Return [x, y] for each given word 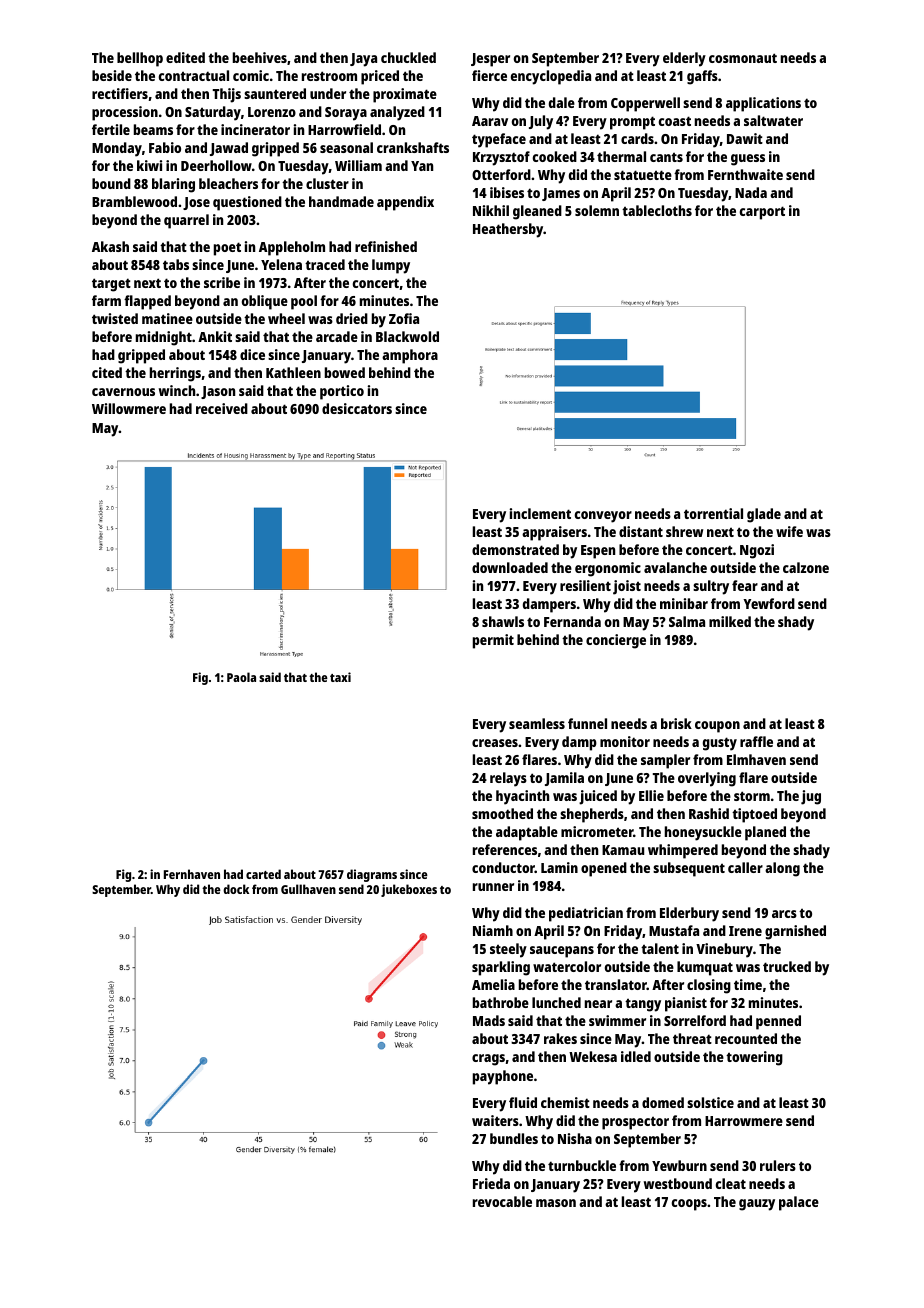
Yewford [769, 603]
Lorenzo [272, 112]
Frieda [491, 1183]
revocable [502, 1201]
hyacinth [522, 797]
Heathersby [508, 230]
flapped [147, 302]
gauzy [757, 1205]
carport [762, 213]
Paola [241, 677]
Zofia [404, 318]
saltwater [773, 120]
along [782, 869]
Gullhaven [308, 889]
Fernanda [572, 621]
